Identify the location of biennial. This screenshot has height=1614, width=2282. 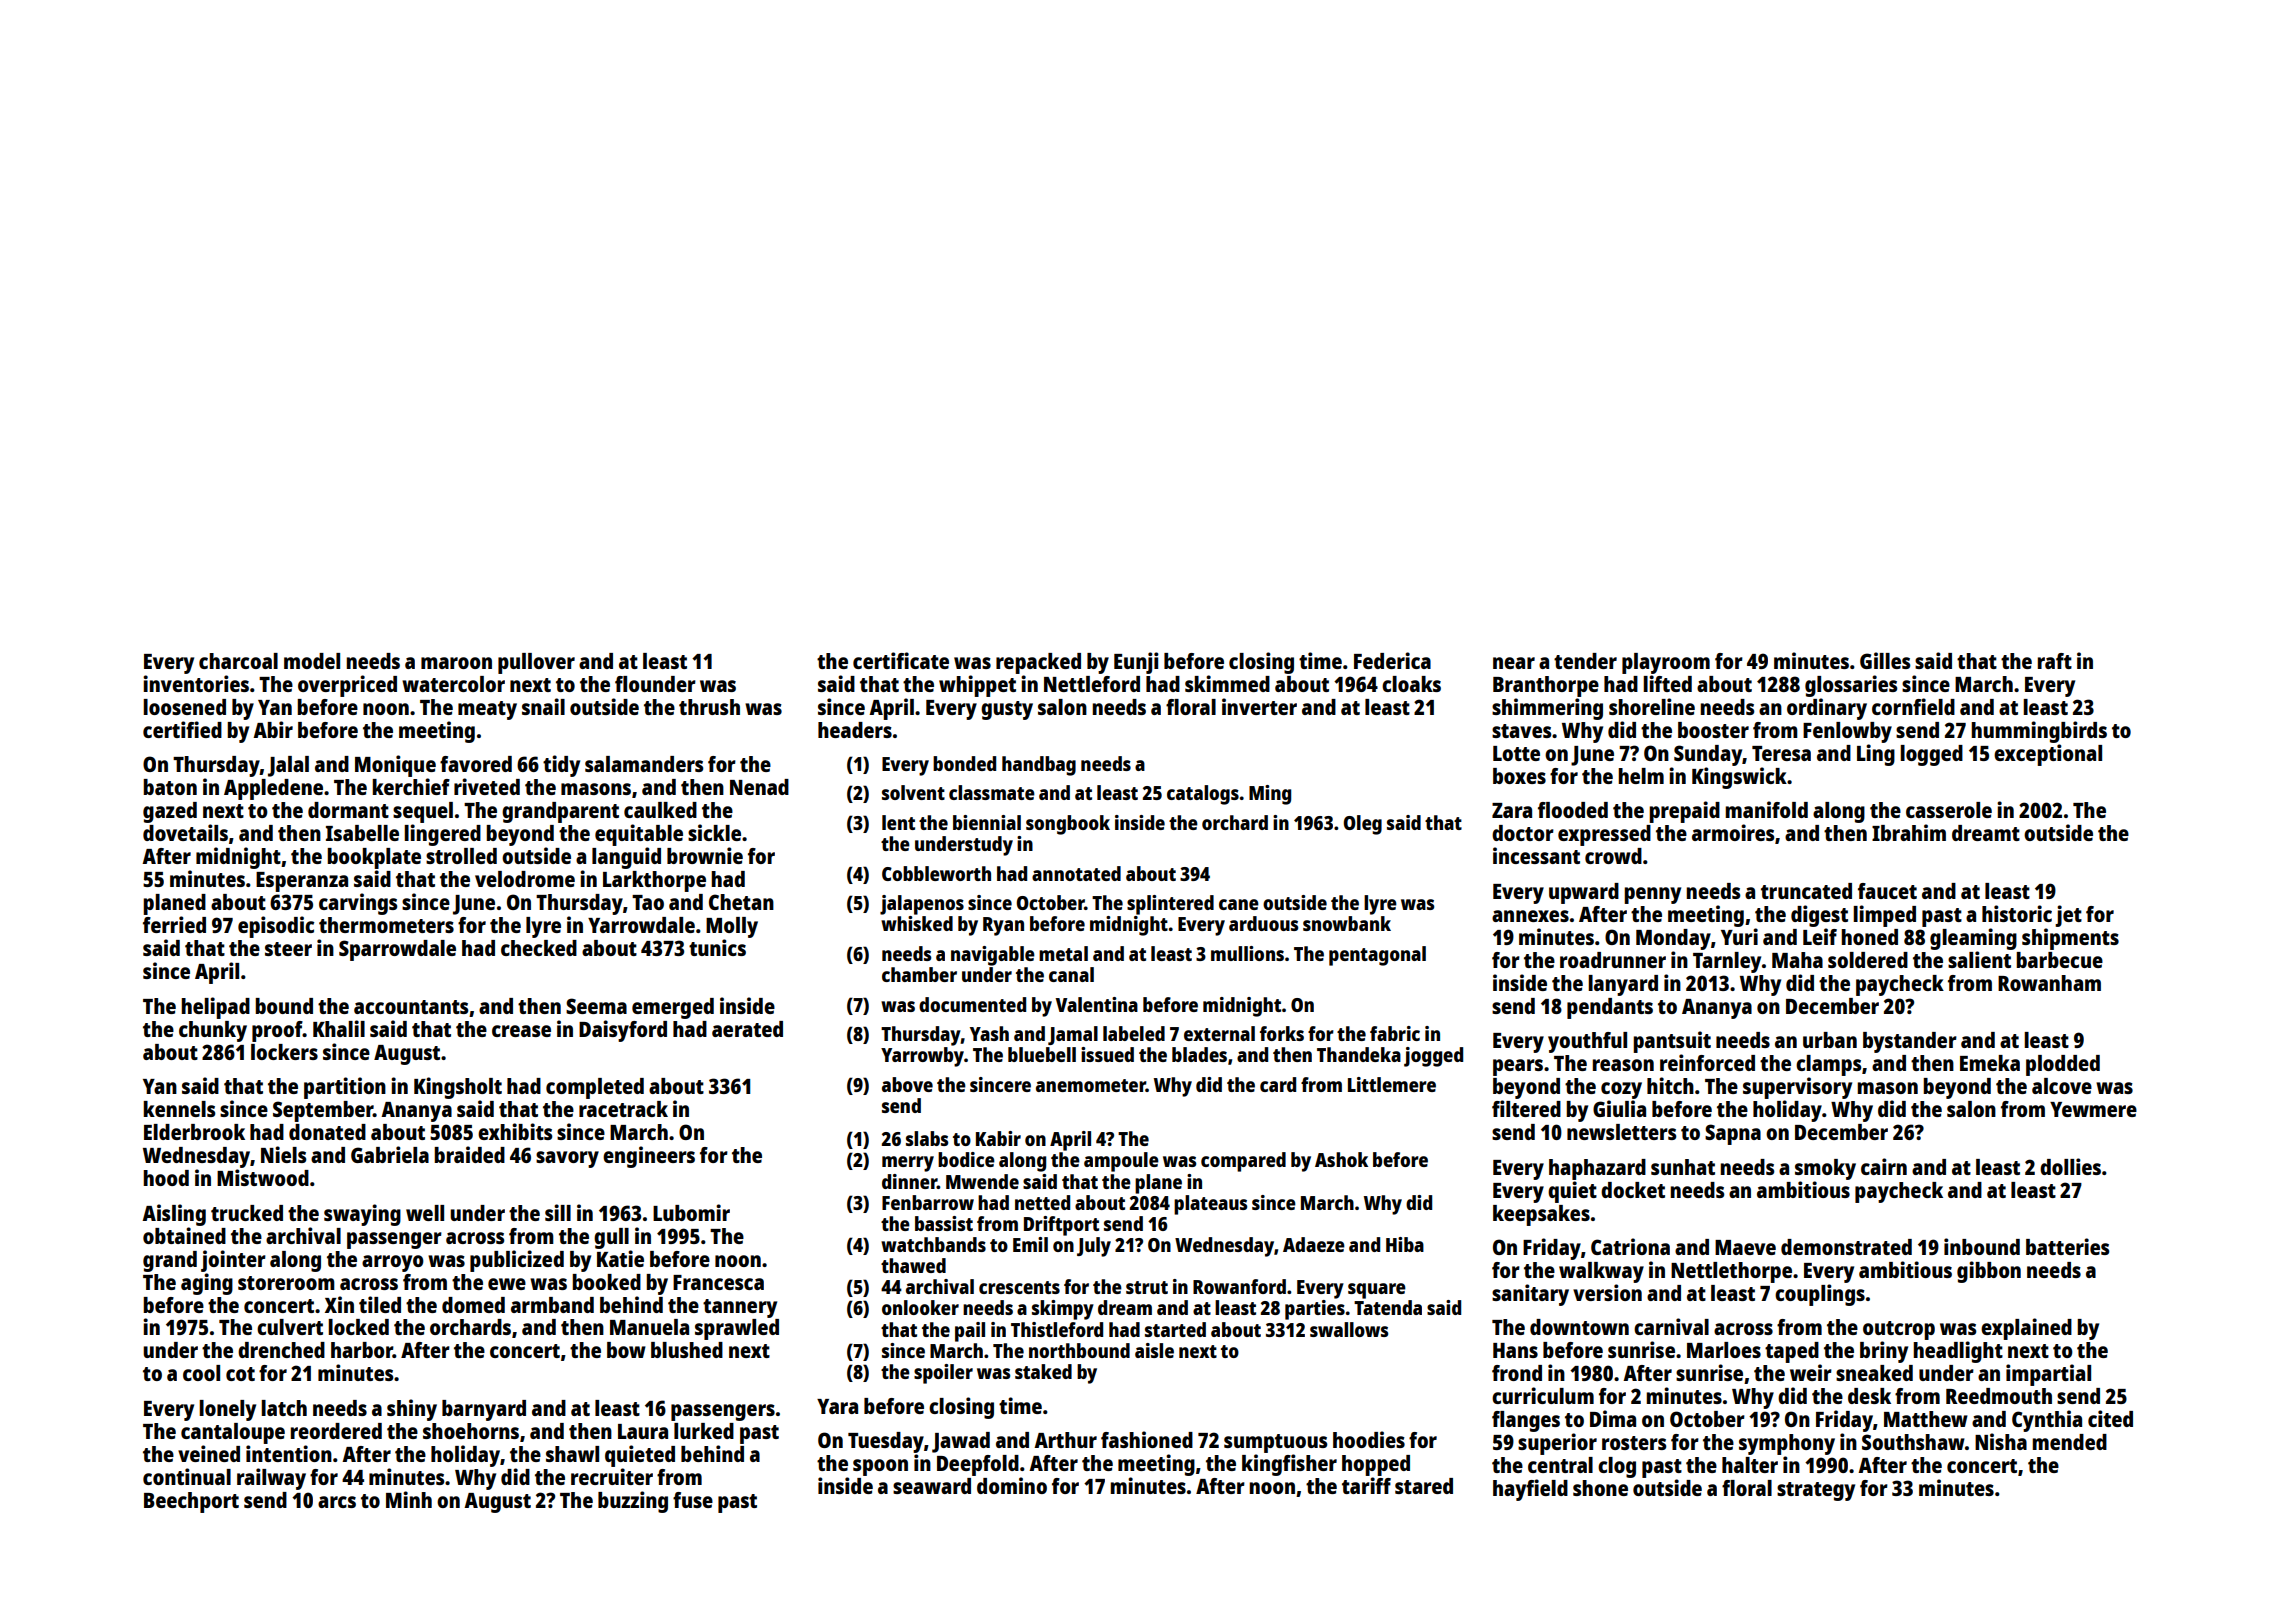
(987, 822).
